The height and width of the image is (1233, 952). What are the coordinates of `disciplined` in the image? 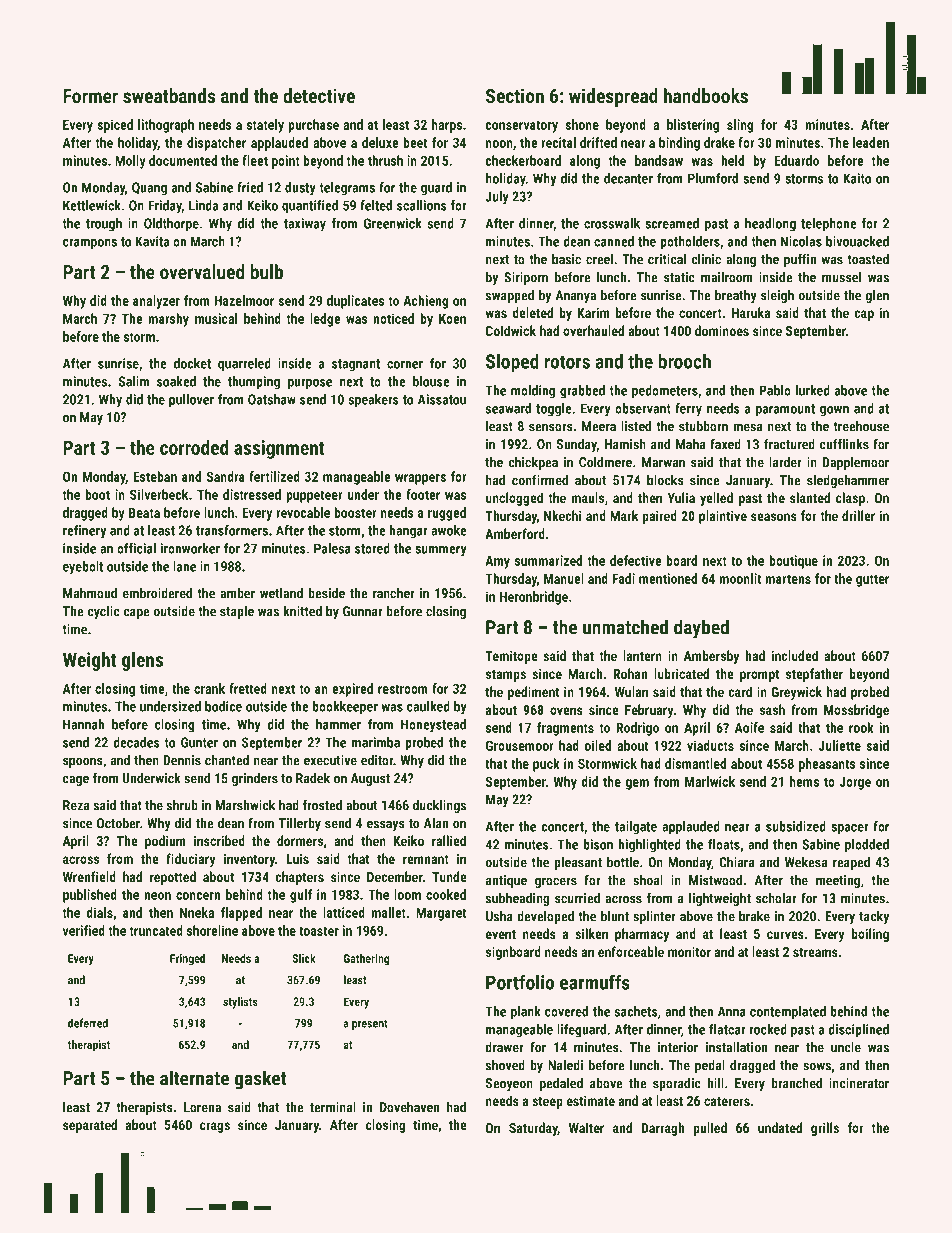 It's located at (858, 1031).
